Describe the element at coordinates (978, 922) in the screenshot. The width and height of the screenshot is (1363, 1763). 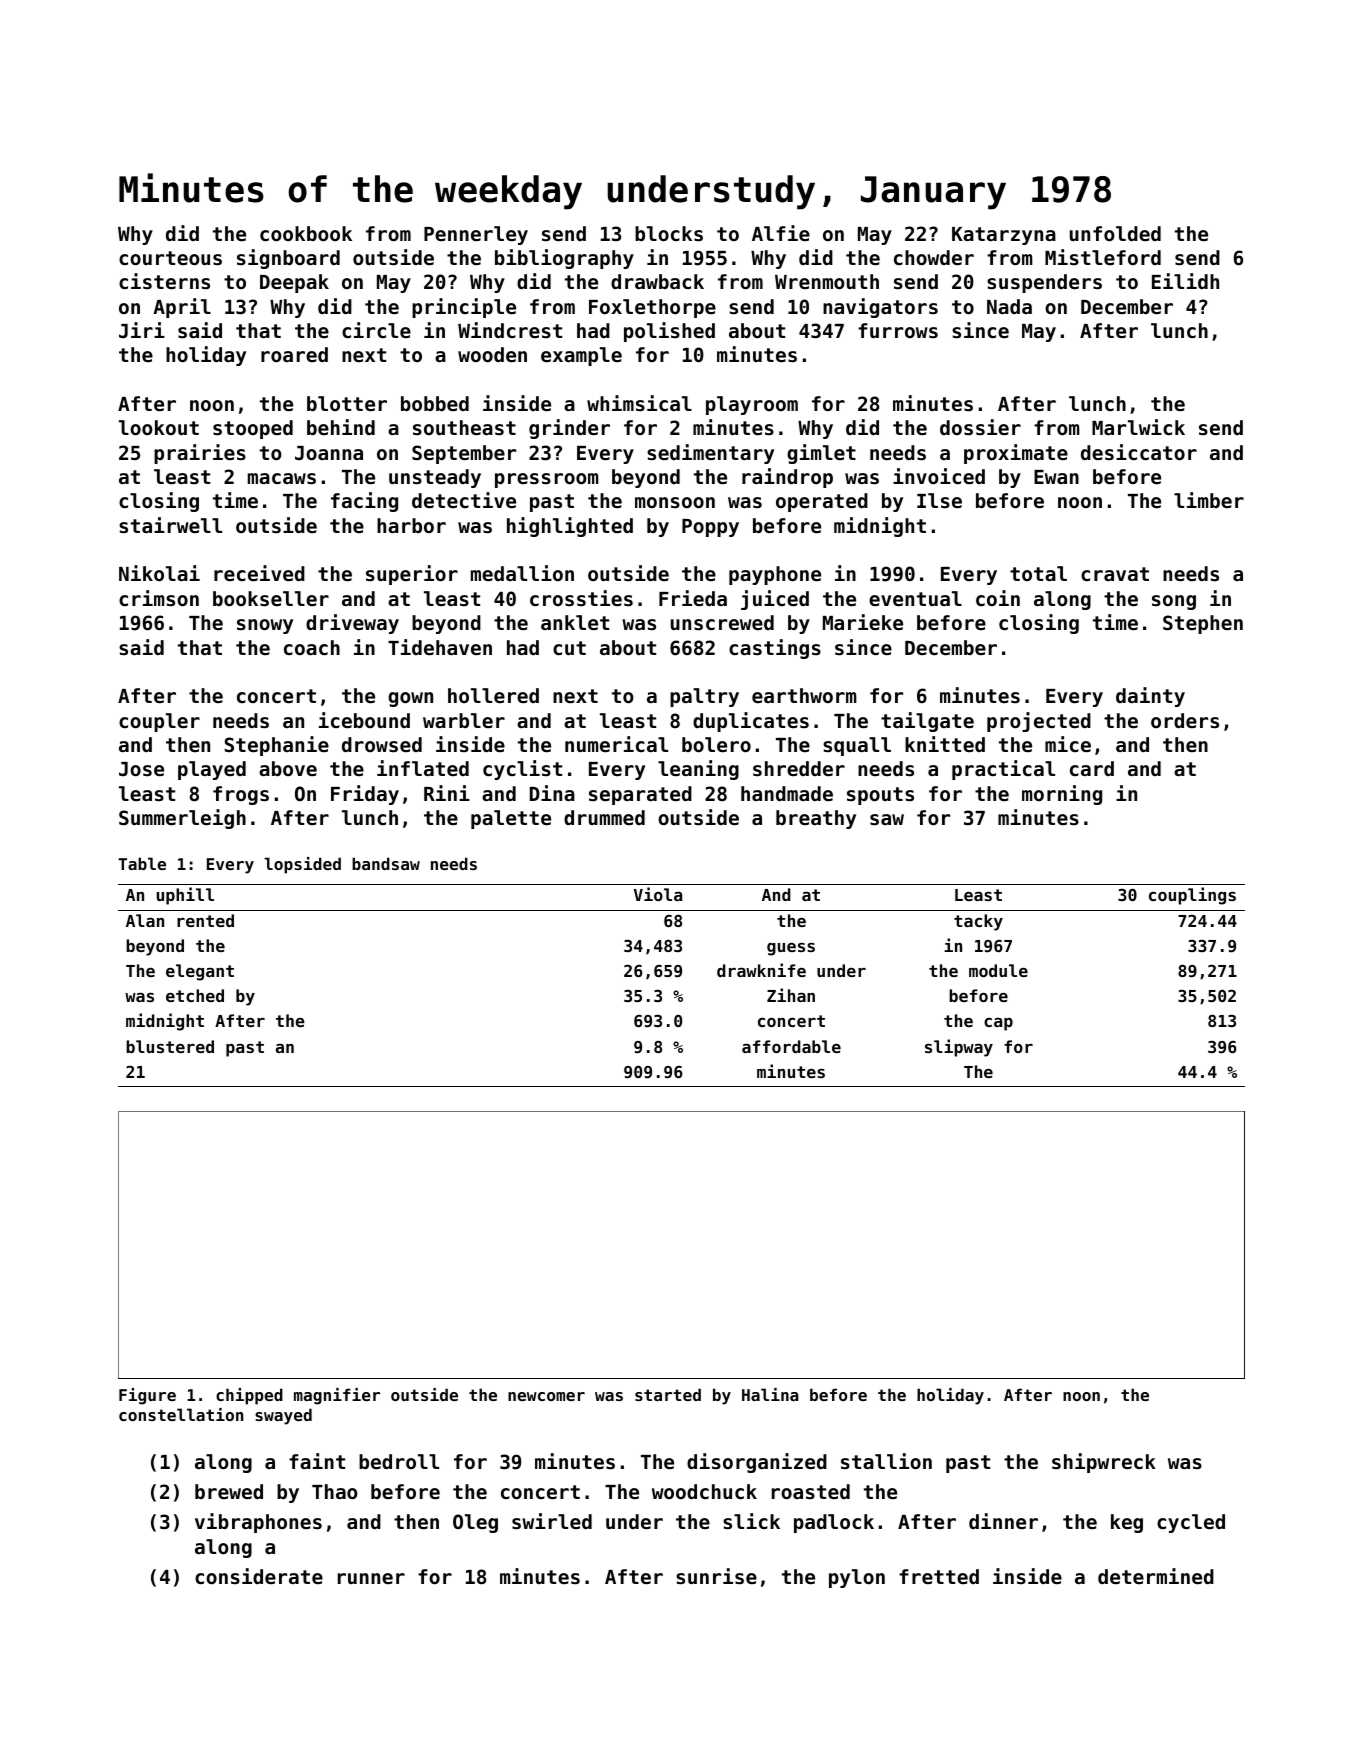
I see `tacky` at that location.
